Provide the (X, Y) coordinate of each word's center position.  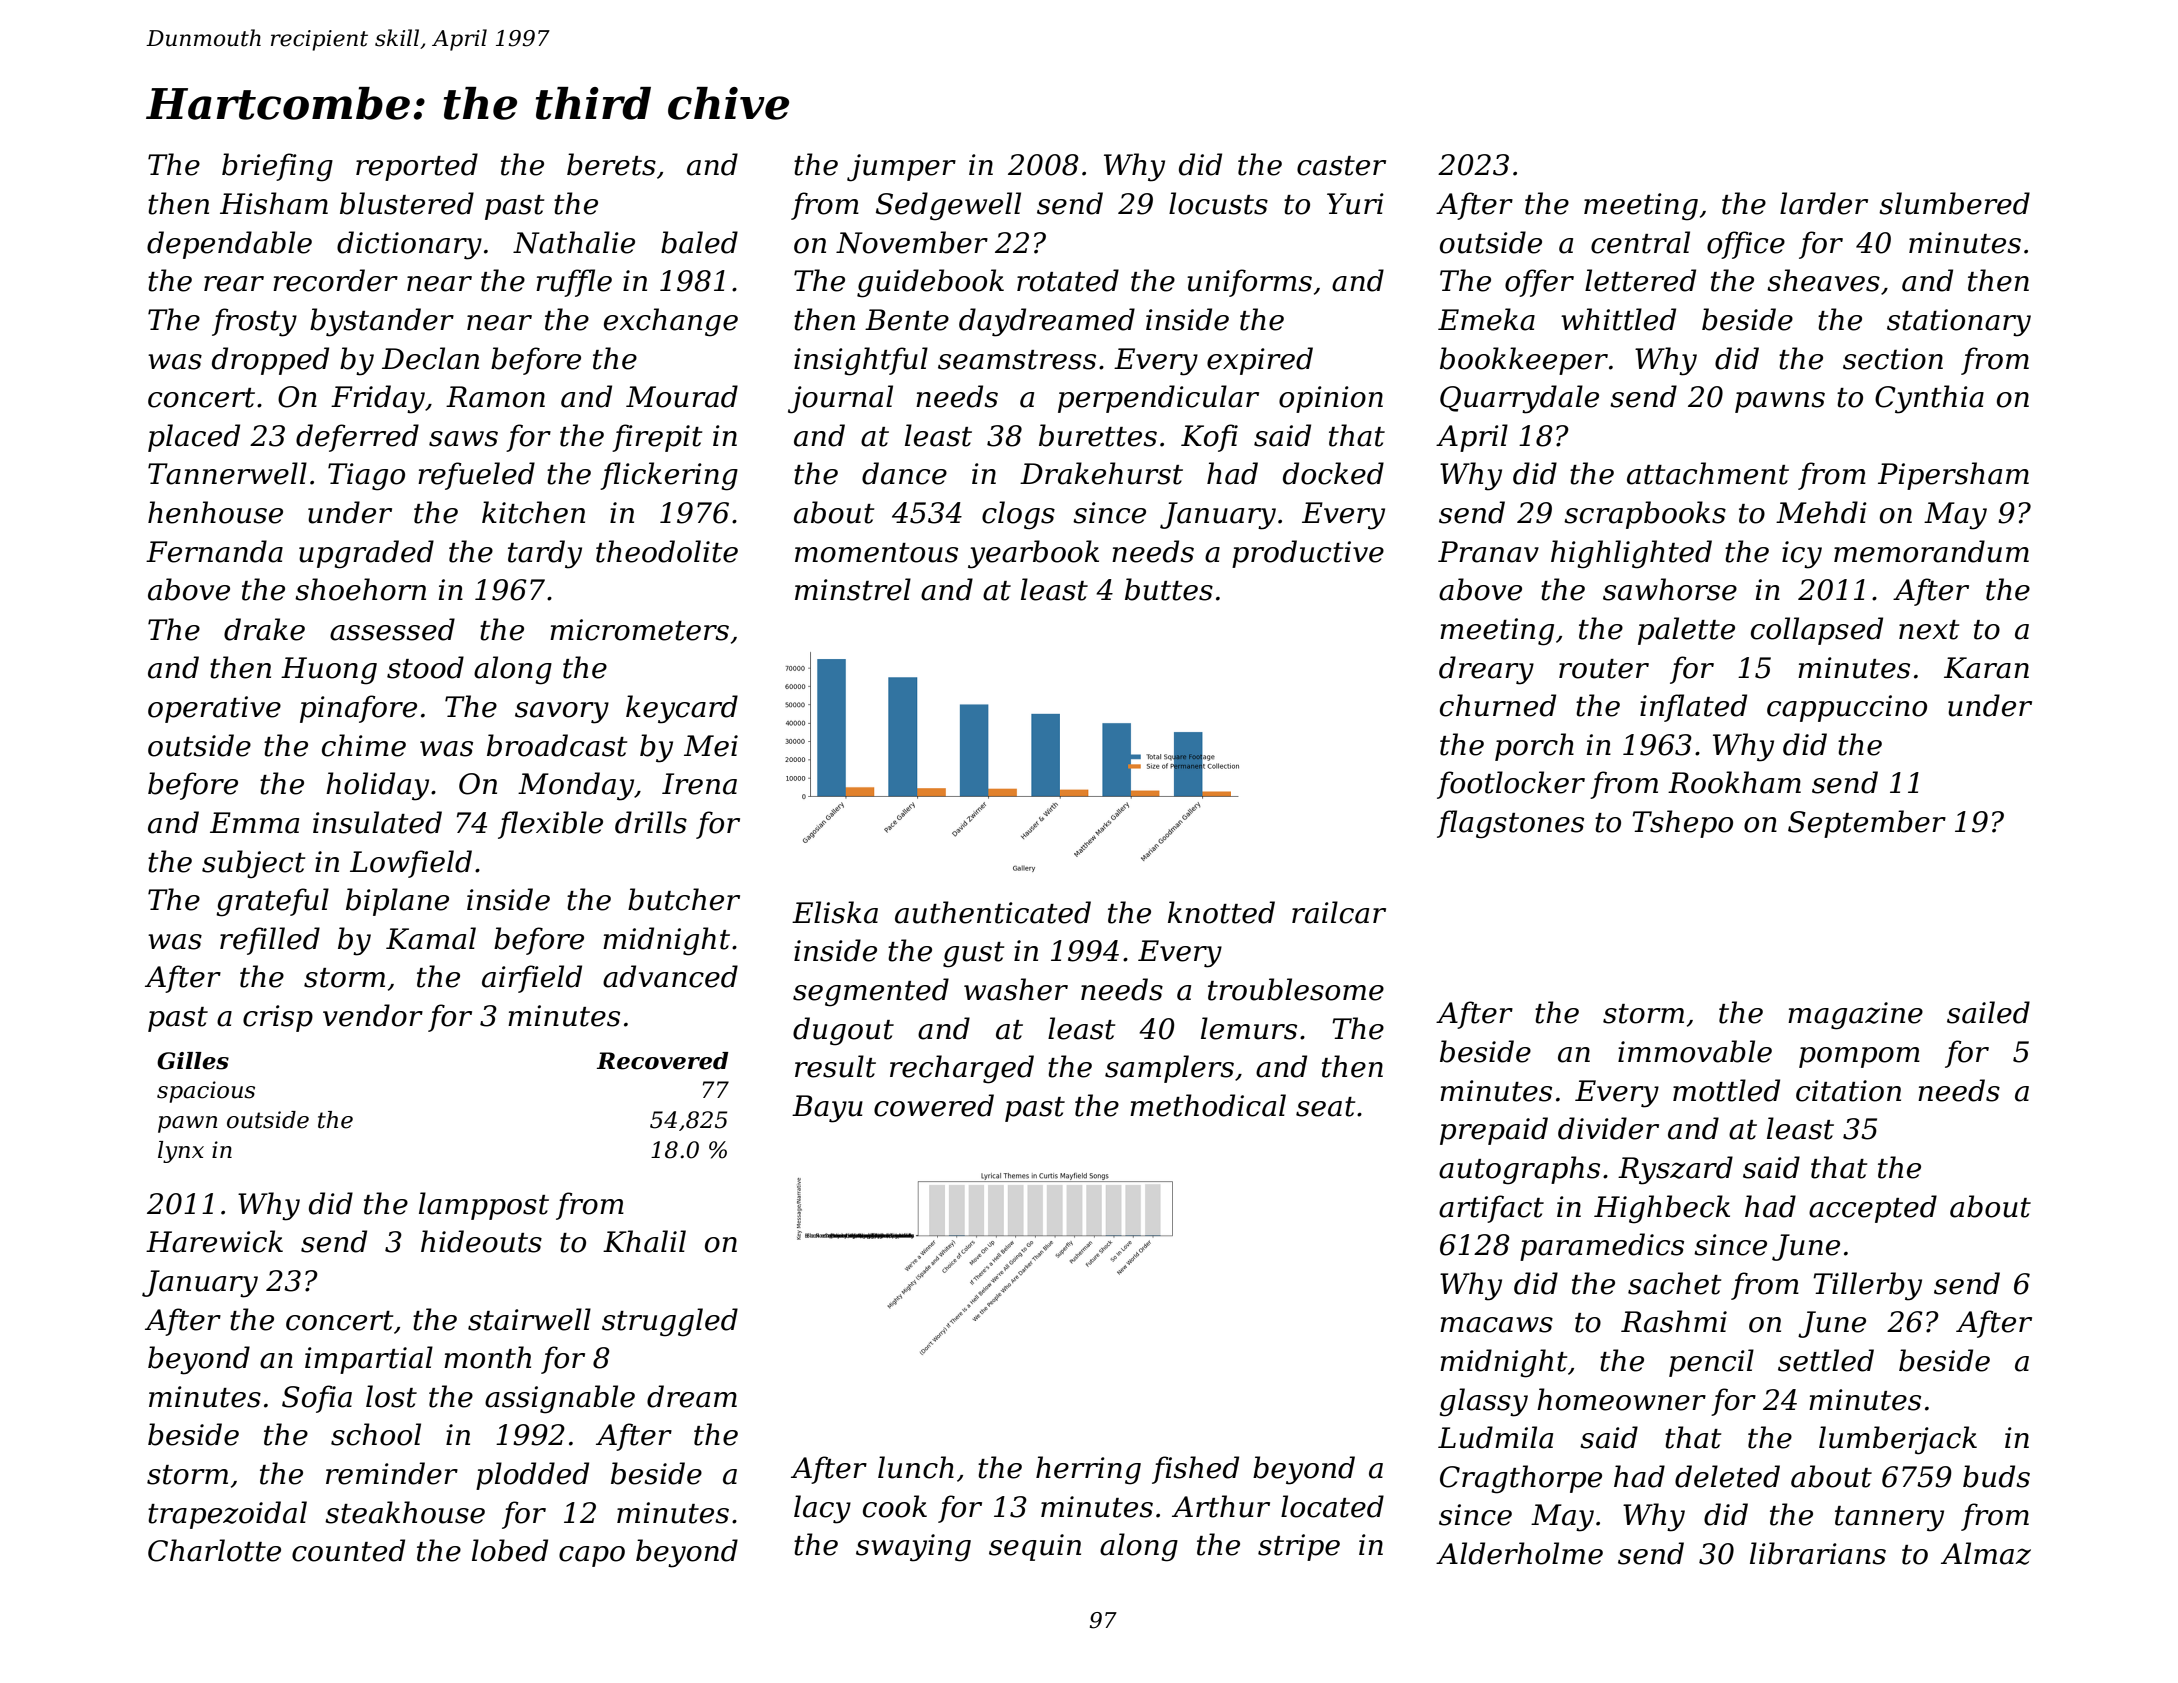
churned (1498, 705)
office (1746, 245)
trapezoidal (227, 1515)
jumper (901, 168)
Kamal (431, 938)
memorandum (1931, 551)
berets (611, 164)
